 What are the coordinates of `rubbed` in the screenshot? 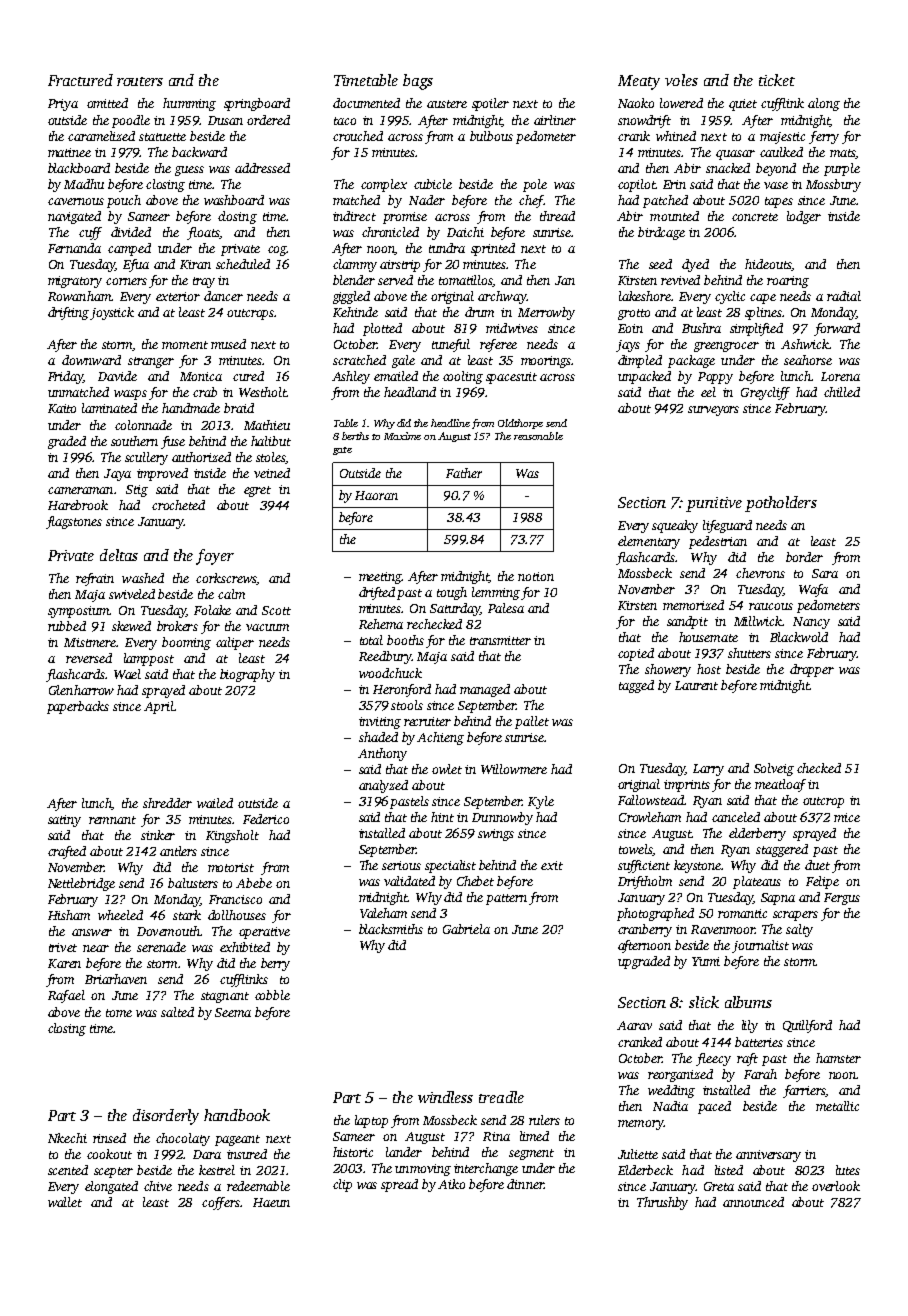 It's located at (67, 626).
